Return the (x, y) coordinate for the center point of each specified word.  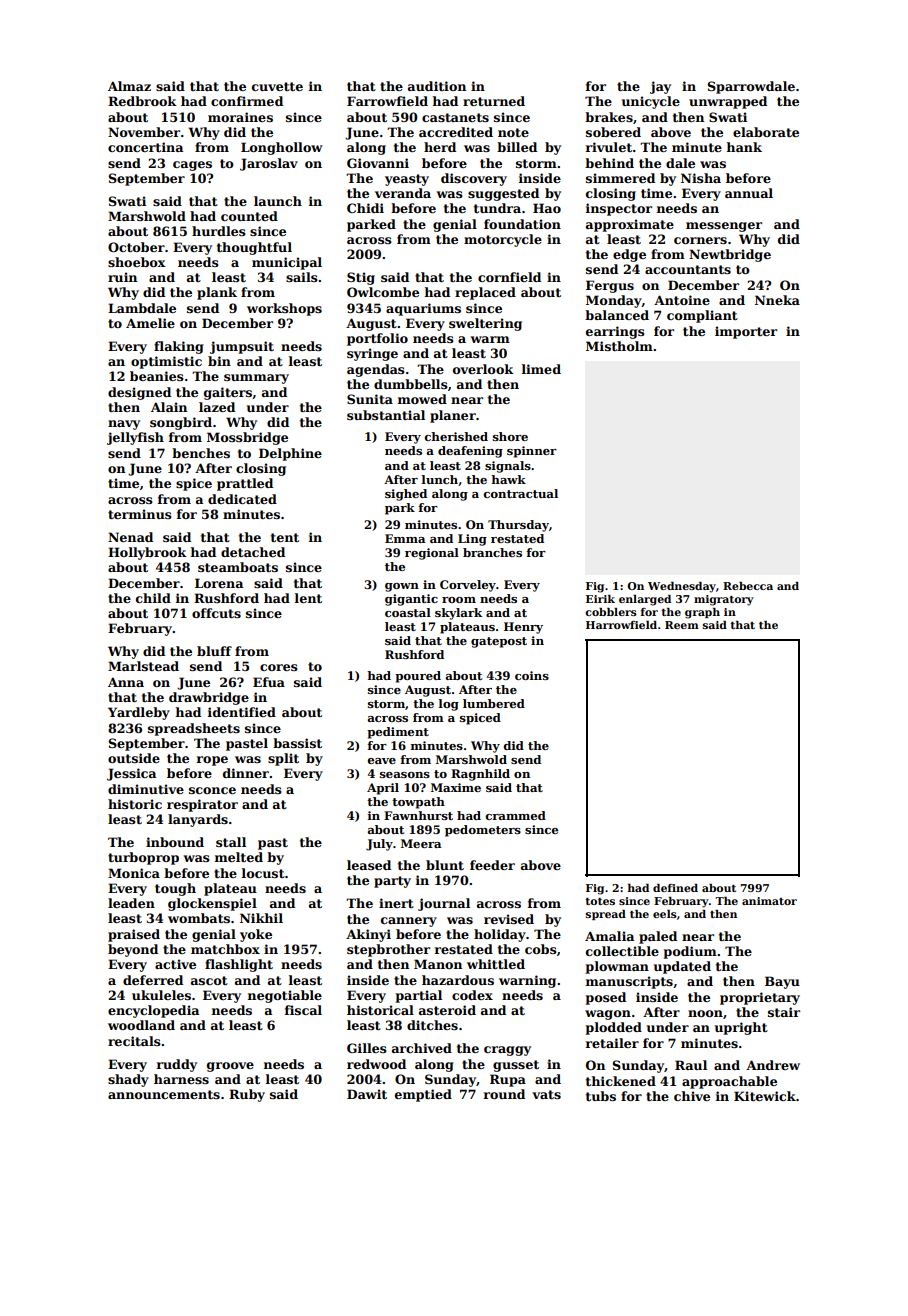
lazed (217, 407)
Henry (523, 628)
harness (181, 1079)
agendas (376, 370)
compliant (702, 316)
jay (660, 87)
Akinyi (368, 935)
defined (675, 888)
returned (494, 101)
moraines (240, 117)
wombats (199, 918)
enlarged (645, 600)
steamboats (238, 567)
